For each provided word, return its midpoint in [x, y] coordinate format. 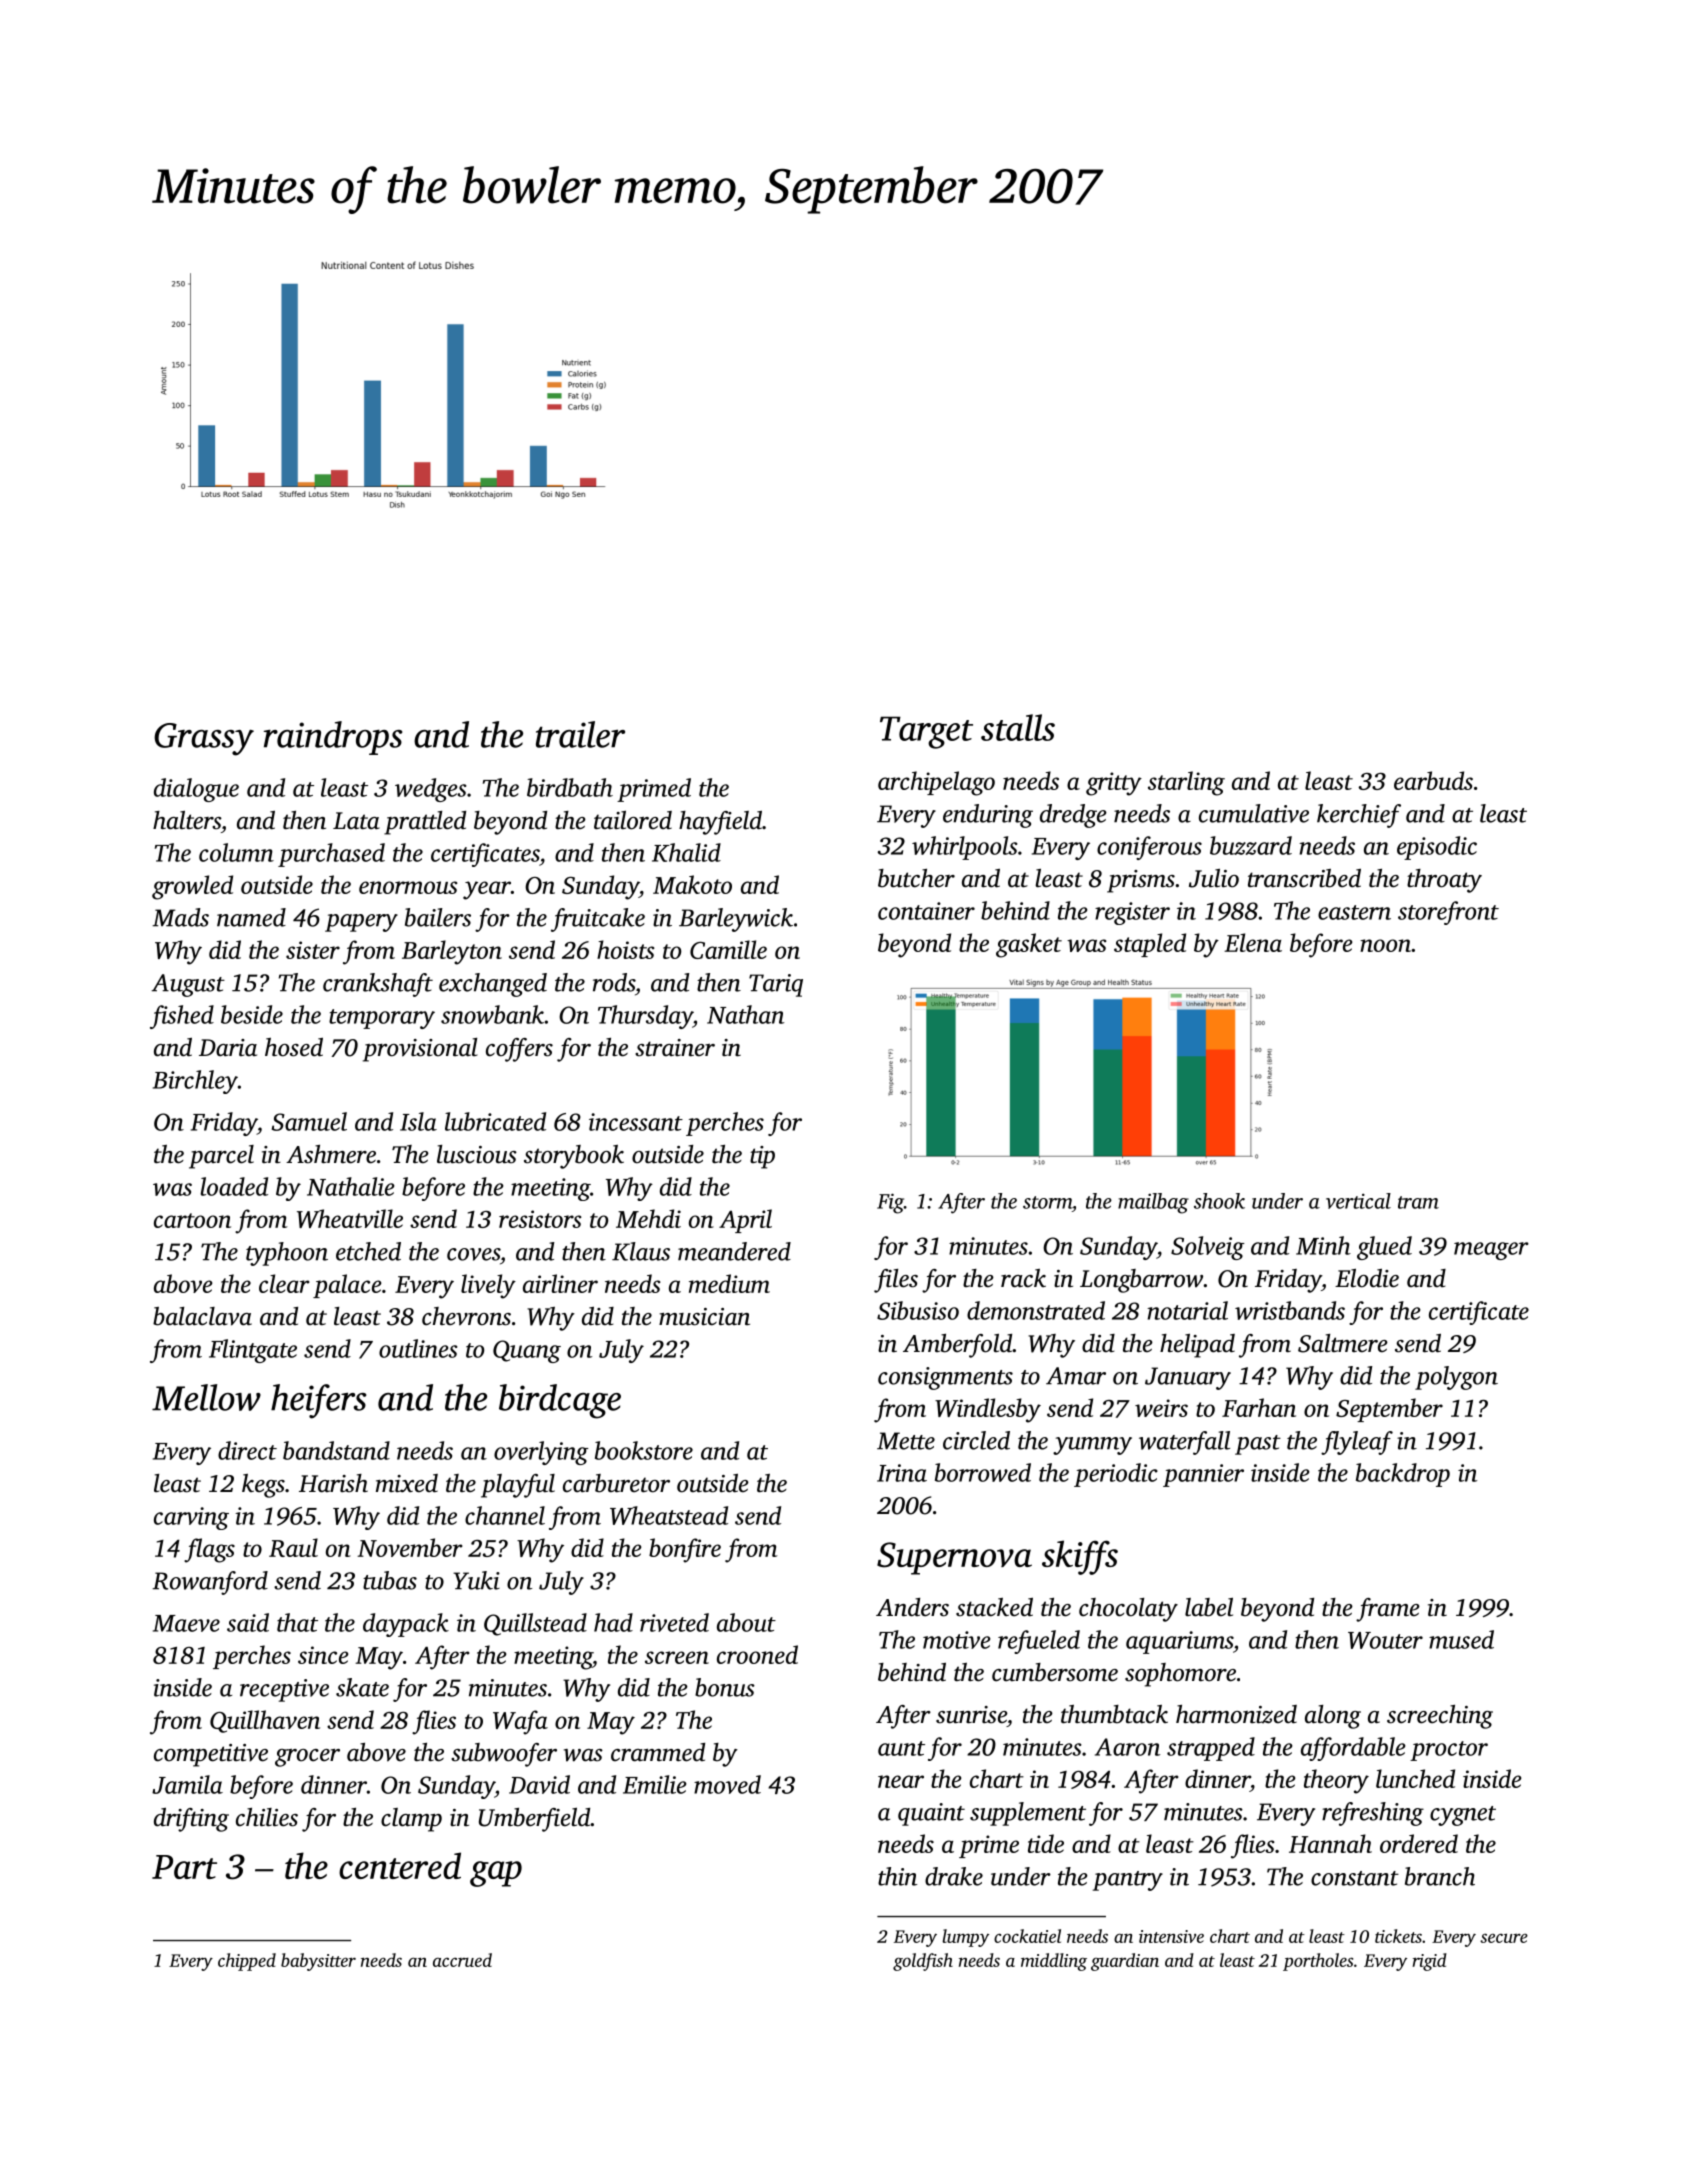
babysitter [318, 1962]
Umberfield [534, 1820]
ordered [1419, 1843]
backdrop [1403, 1475]
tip [762, 1157]
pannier [1203, 1475]
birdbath [570, 787]
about [746, 1622]
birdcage [560, 1401]
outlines [418, 1348]
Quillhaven [265, 1721]
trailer [580, 734]
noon [1385, 945]
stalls [1018, 727]
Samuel [309, 1121]
